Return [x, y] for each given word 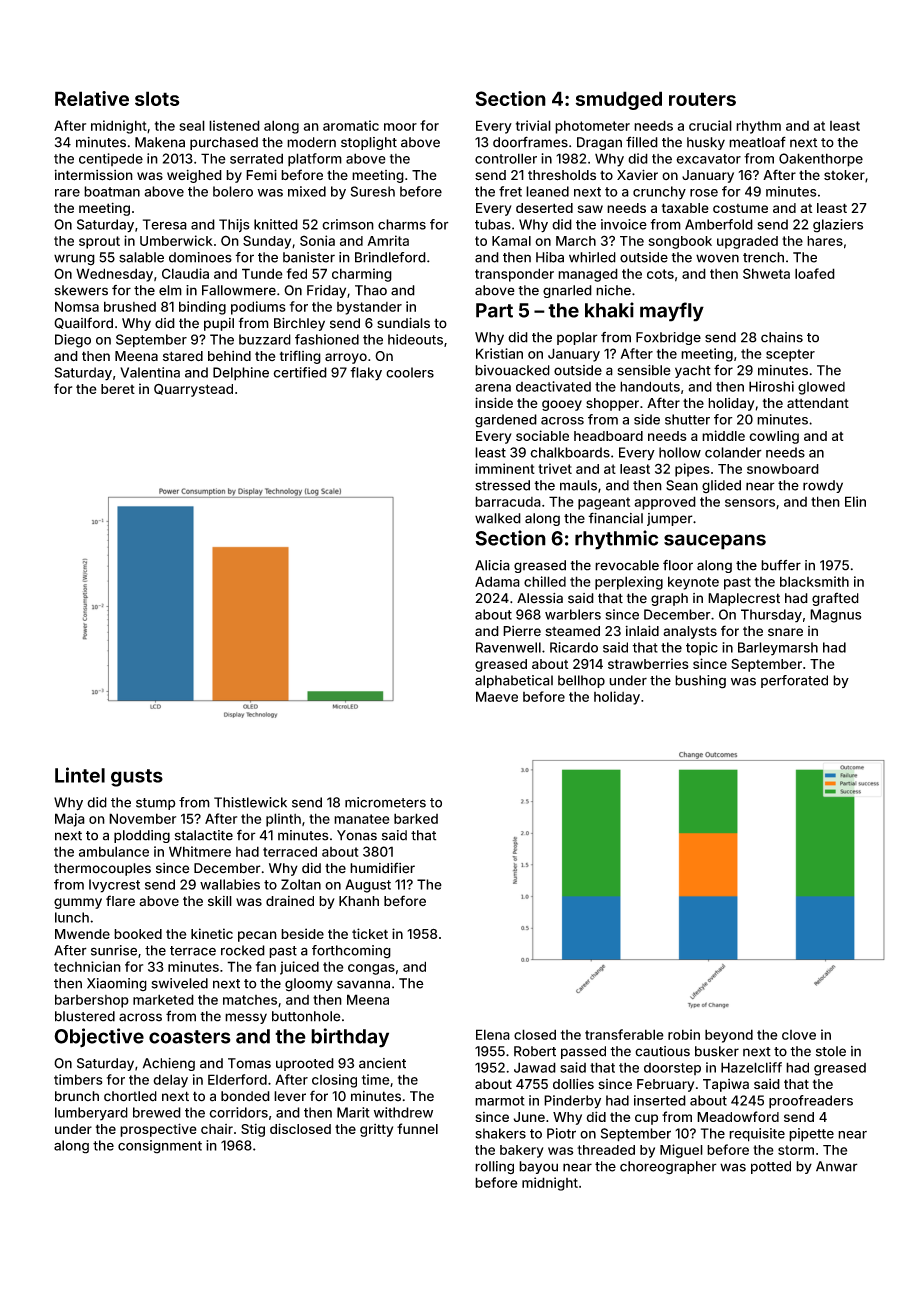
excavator [708, 159]
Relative [92, 98]
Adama [497, 581]
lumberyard [91, 1114]
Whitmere [200, 851]
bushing [700, 682]
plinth [283, 820]
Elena [493, 1034]
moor [400, 127]
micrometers [385, 802]
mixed [307, 191]
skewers [81, 290]
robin [684, 1034]
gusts [137, 778]
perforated [794, 681]
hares [825, 241]
